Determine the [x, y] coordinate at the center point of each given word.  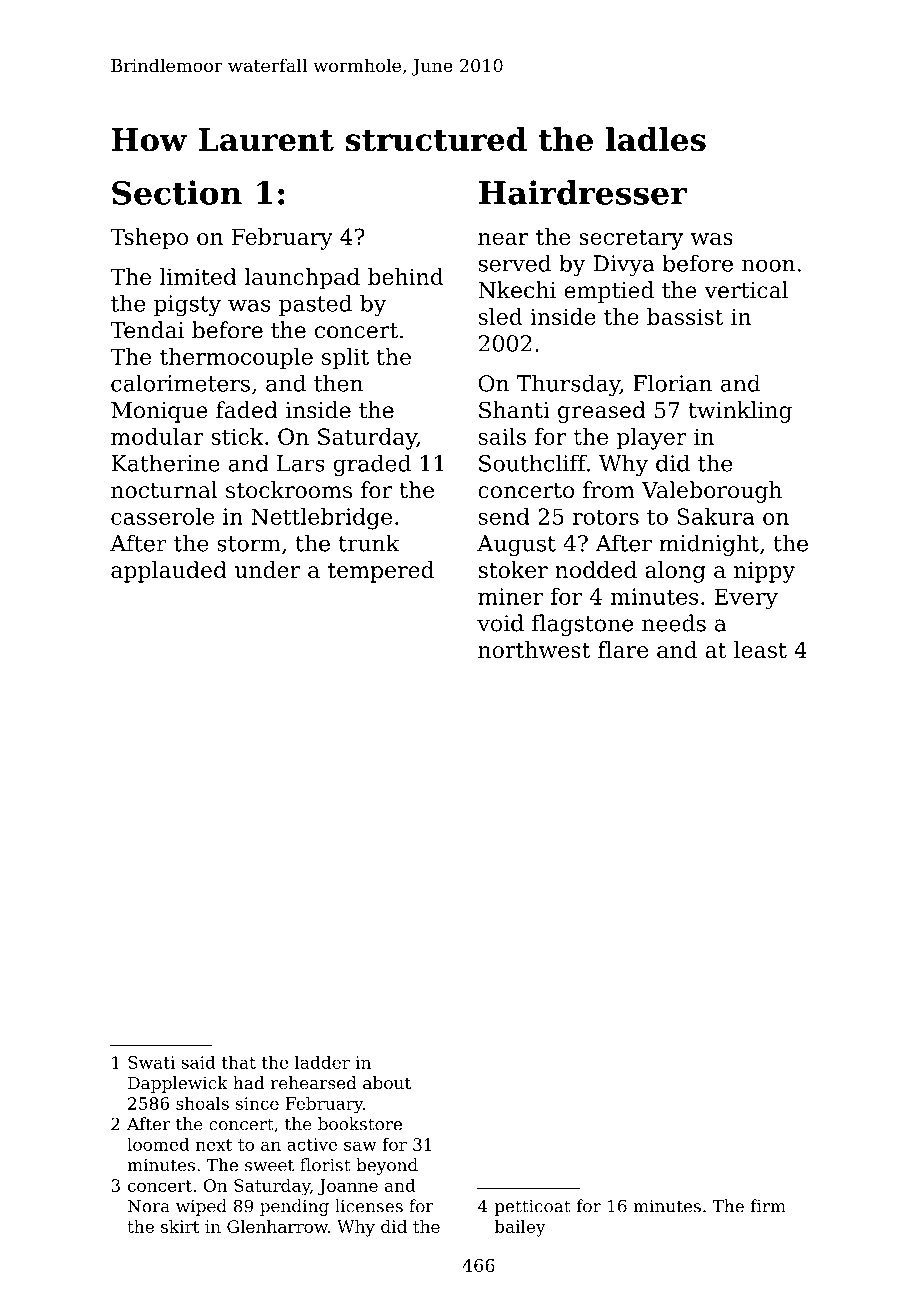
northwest [534, 649]
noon [768, 265]
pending [294, 1207]
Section [177, 192]
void [500, 623]
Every [746, 599]
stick [237, 436]
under [267, 569]
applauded [169, 572]
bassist [685, 316]
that [239, 1062]
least [760, 649]
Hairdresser [583, 192]
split [345, 359]
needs [674, 623]
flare [623, 649]
